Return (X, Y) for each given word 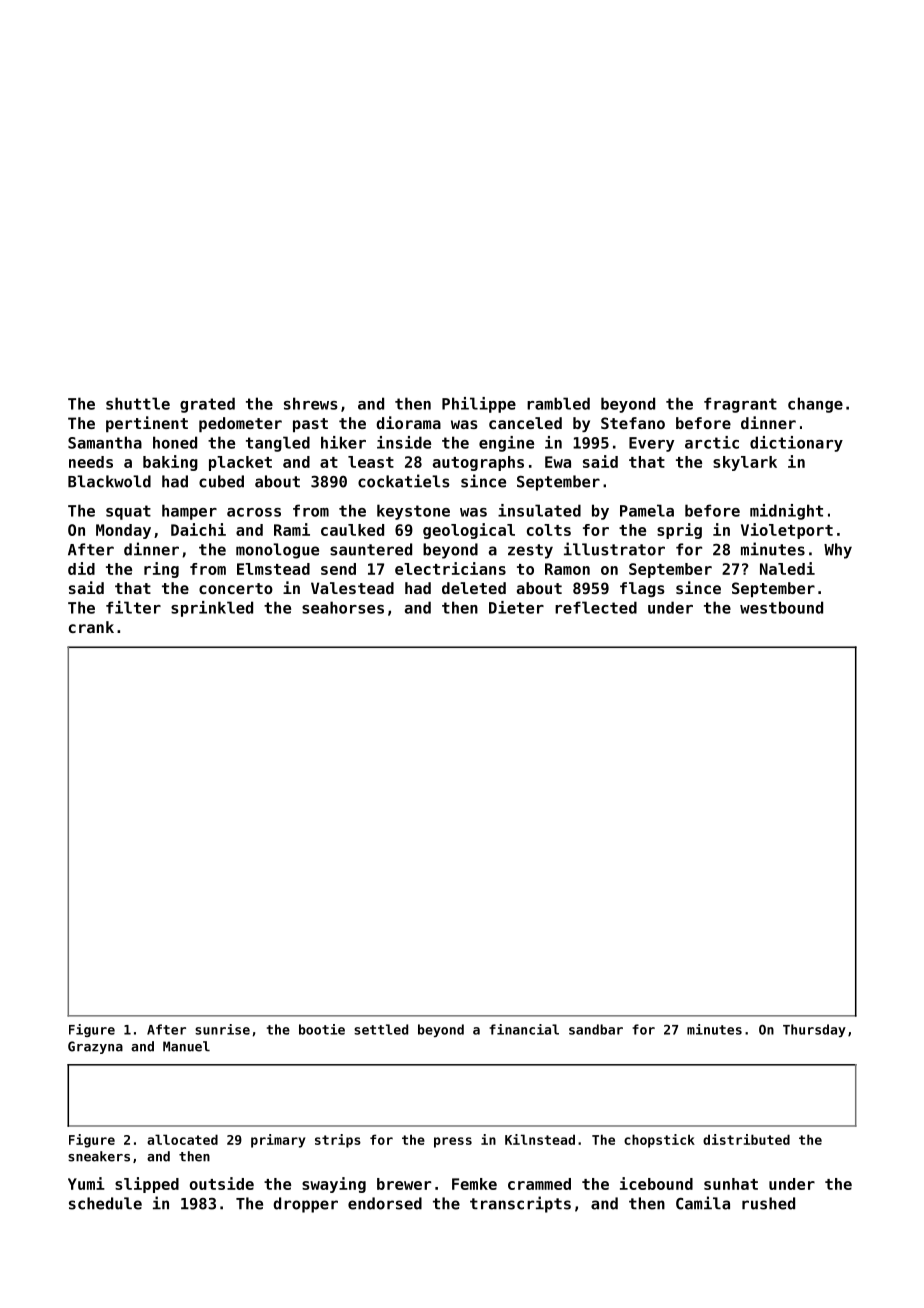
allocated (182, 1139)
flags (642, 589)
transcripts (520, 1204)
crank (91, 627)
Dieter (516, 607)
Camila (703, 1203)
